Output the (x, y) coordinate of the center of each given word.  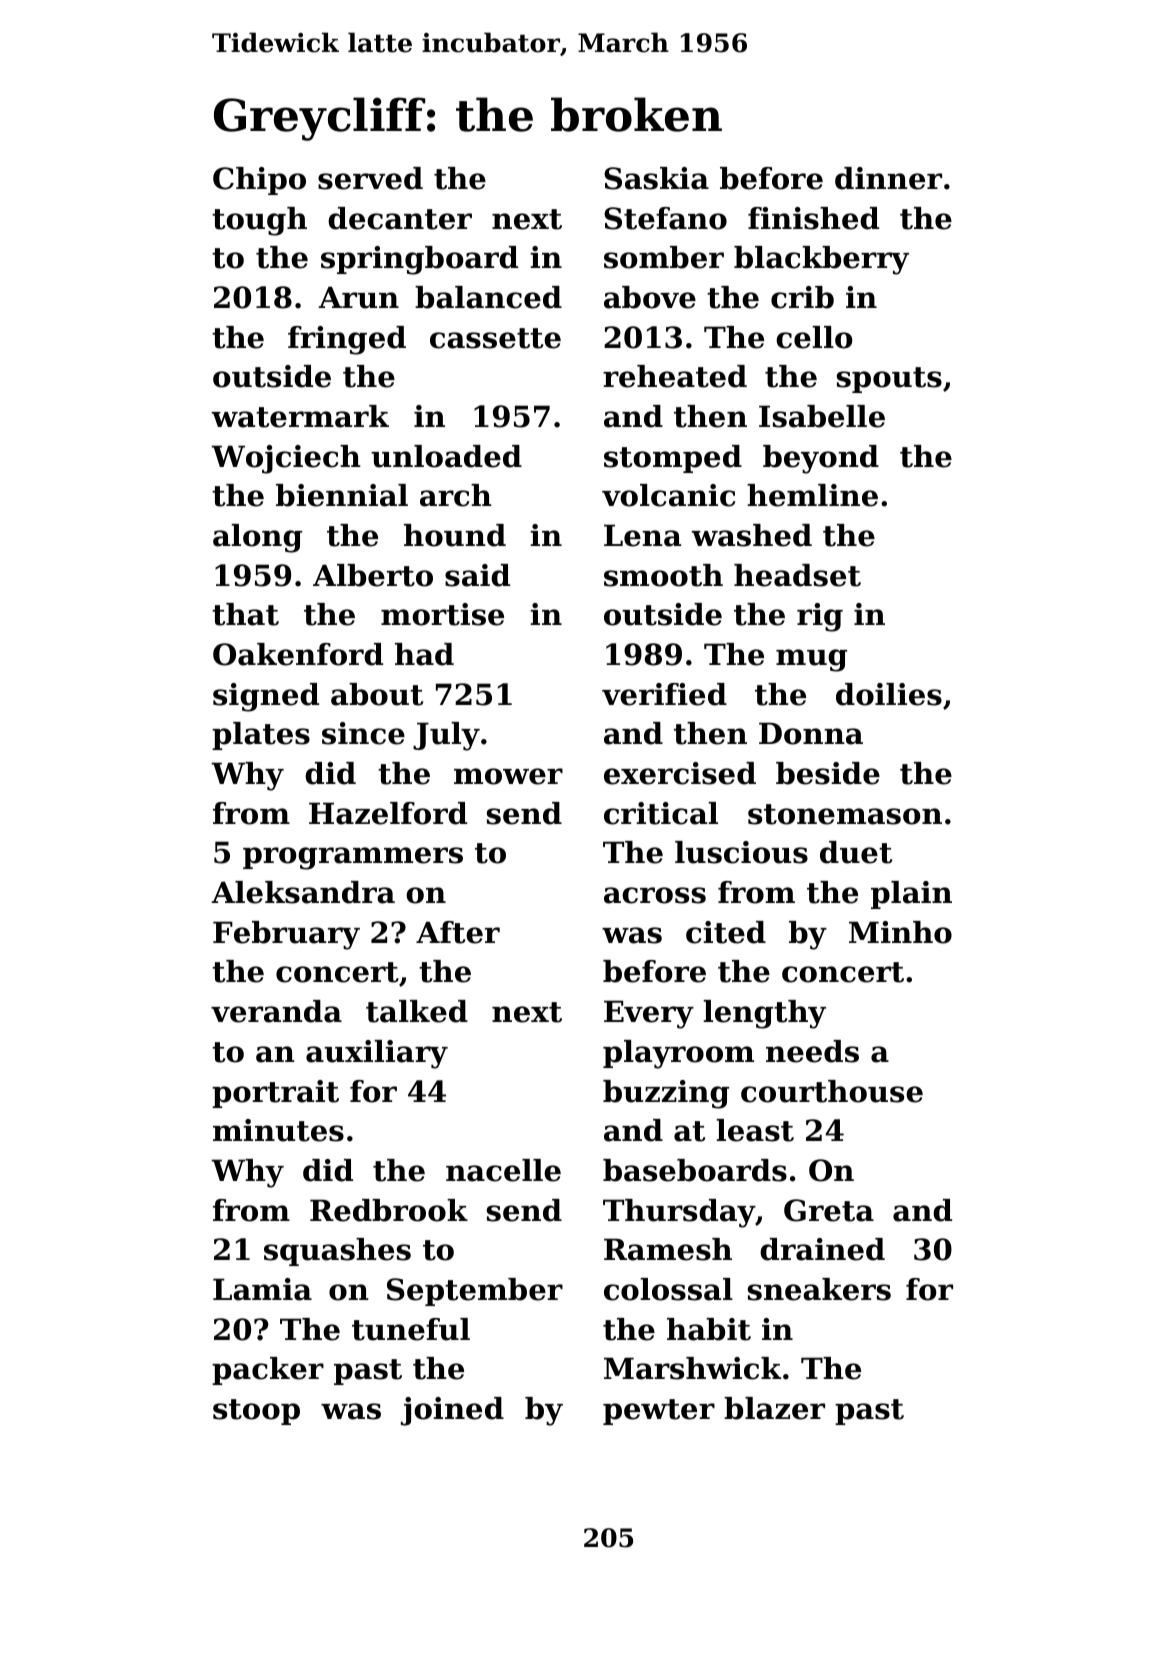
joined (452, 1411)
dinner (888, 178)
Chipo (259, 181)
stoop (256, 1412)
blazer (774, 1408)
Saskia (656, 178)
